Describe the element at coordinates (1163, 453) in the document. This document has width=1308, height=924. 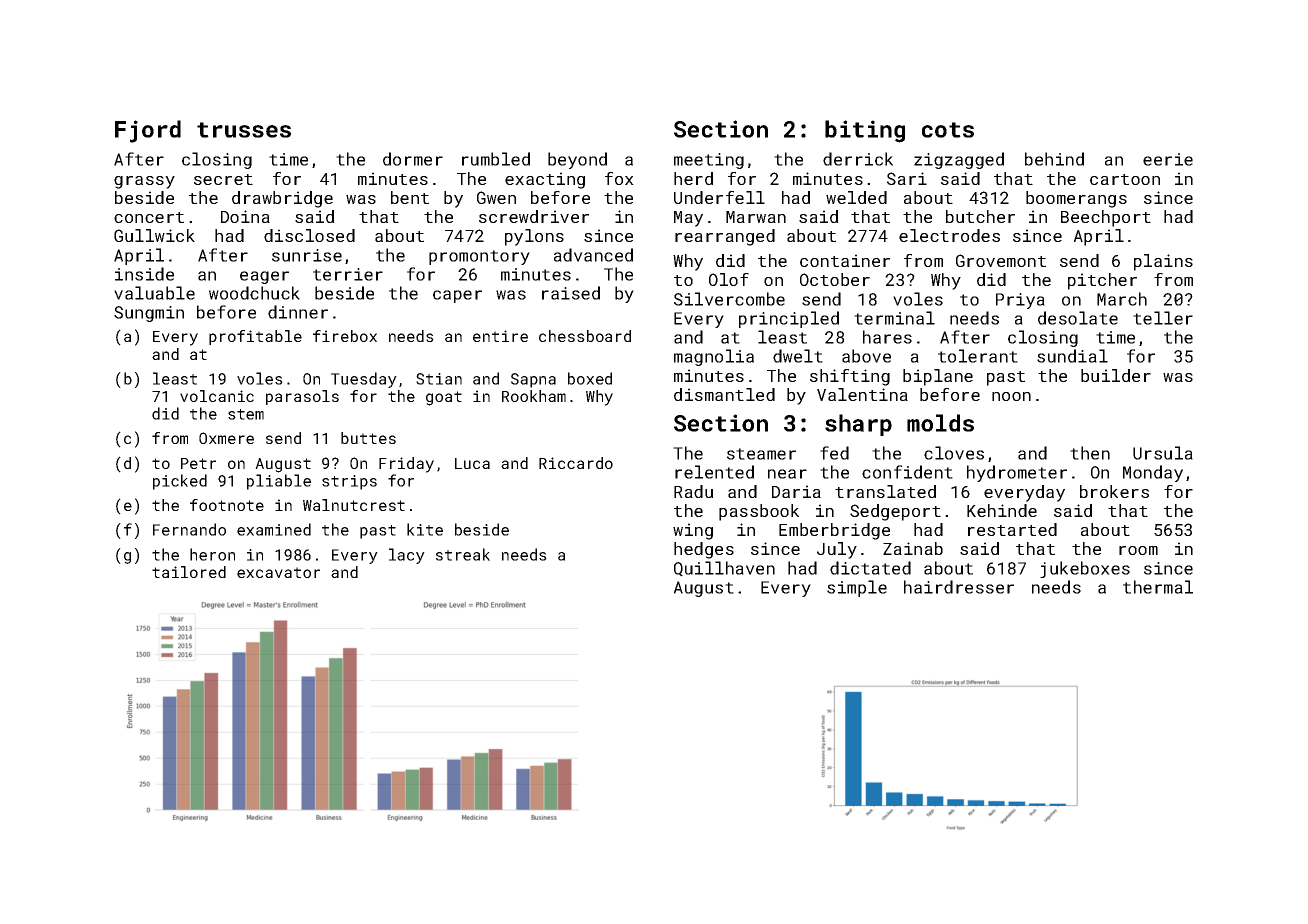
I see `Ursula` at that location.
